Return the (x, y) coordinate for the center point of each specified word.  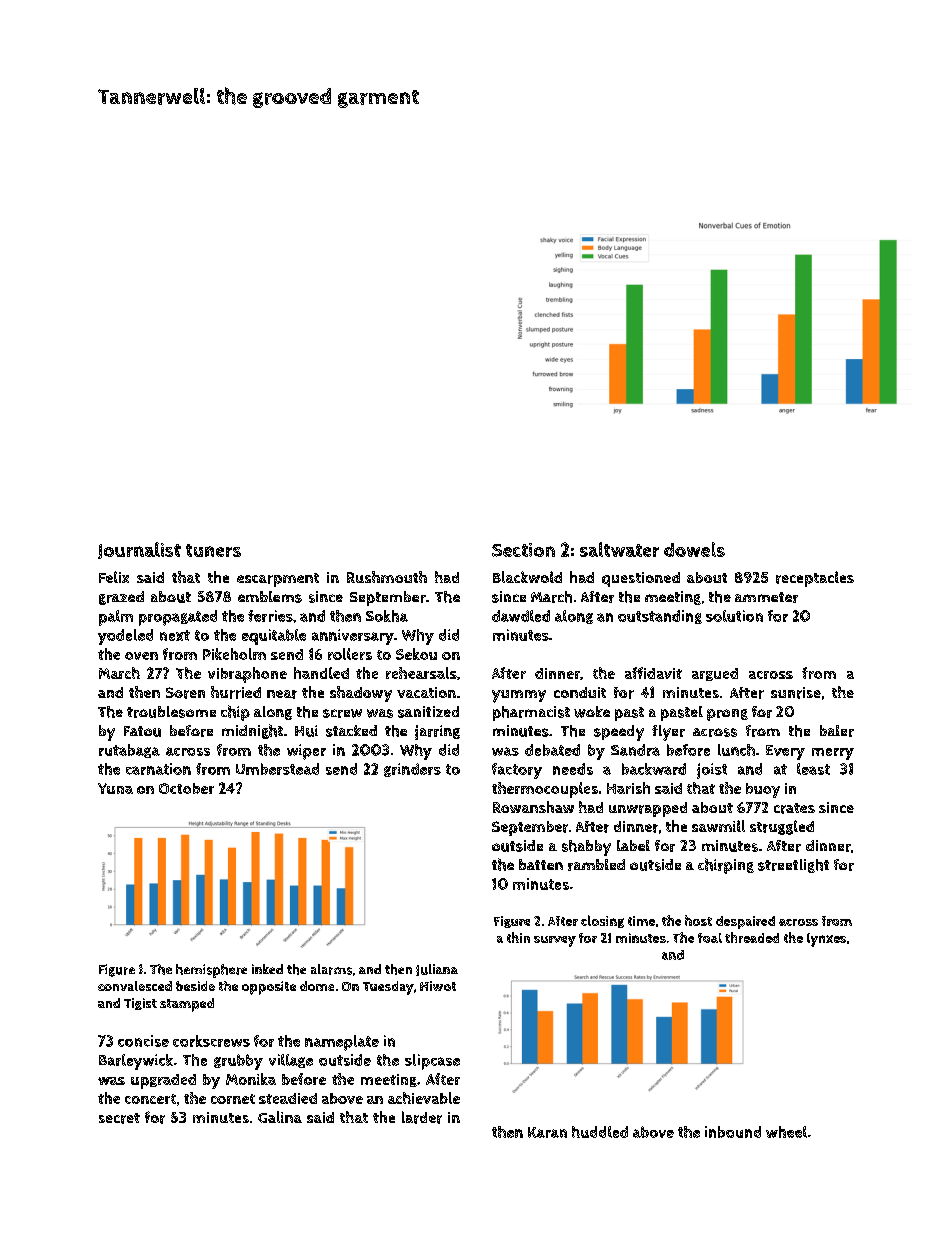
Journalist (139, 550)
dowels (694, 549)
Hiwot (438, 986)
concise (143, 1041)
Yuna (115, 788)
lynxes (826, 940)
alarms (331, 969)
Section (523, 550)
